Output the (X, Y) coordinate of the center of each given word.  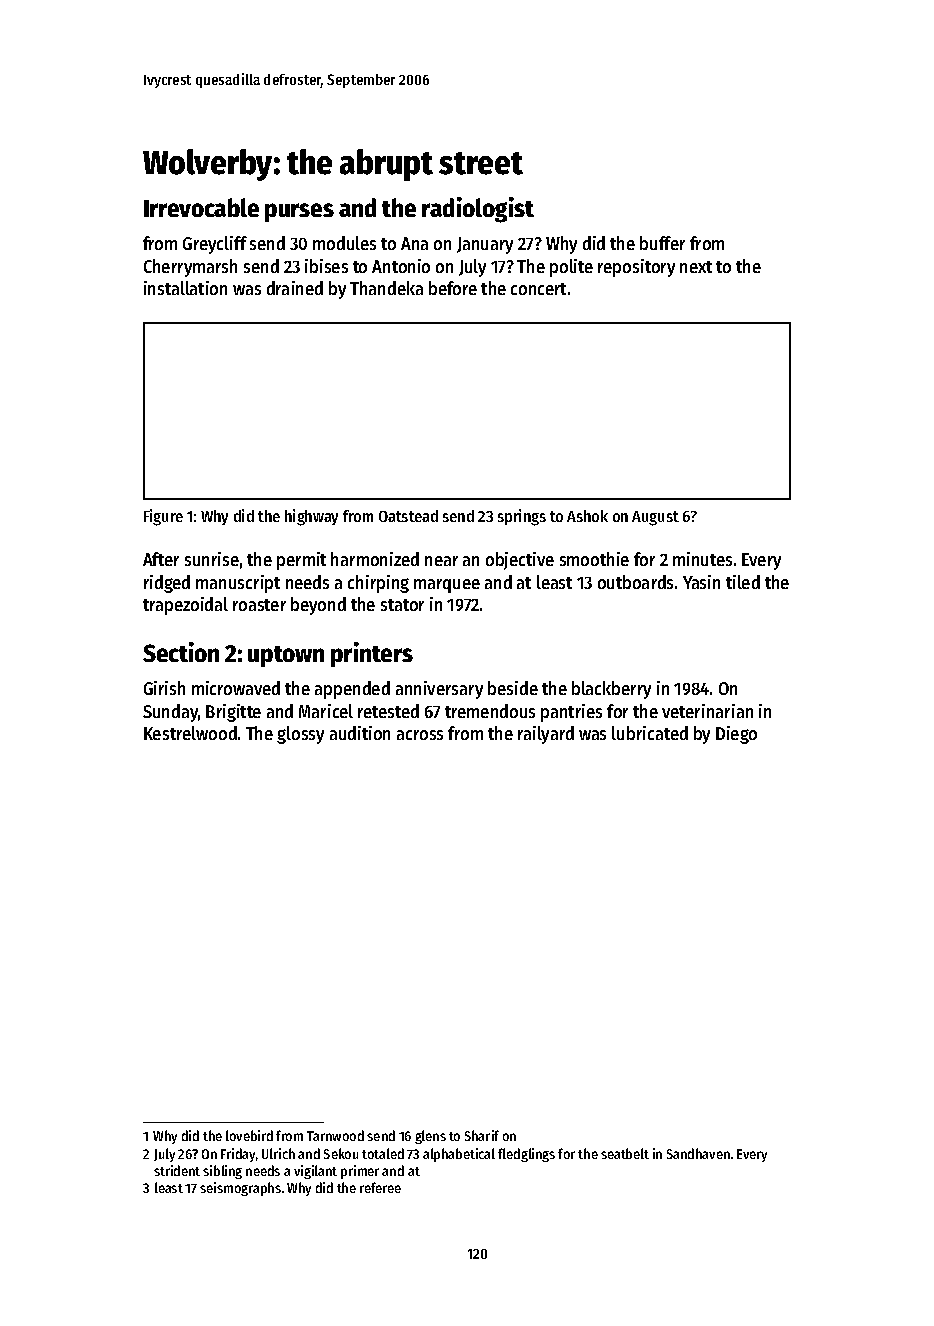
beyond (318, 606)
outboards (635, 582)
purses (299, 212)
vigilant (315, 1172)
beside (513, 688)
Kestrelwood (190, 733)
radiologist (478, 210)
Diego (736, 735)
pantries (571, 713)
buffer (662, 243)
